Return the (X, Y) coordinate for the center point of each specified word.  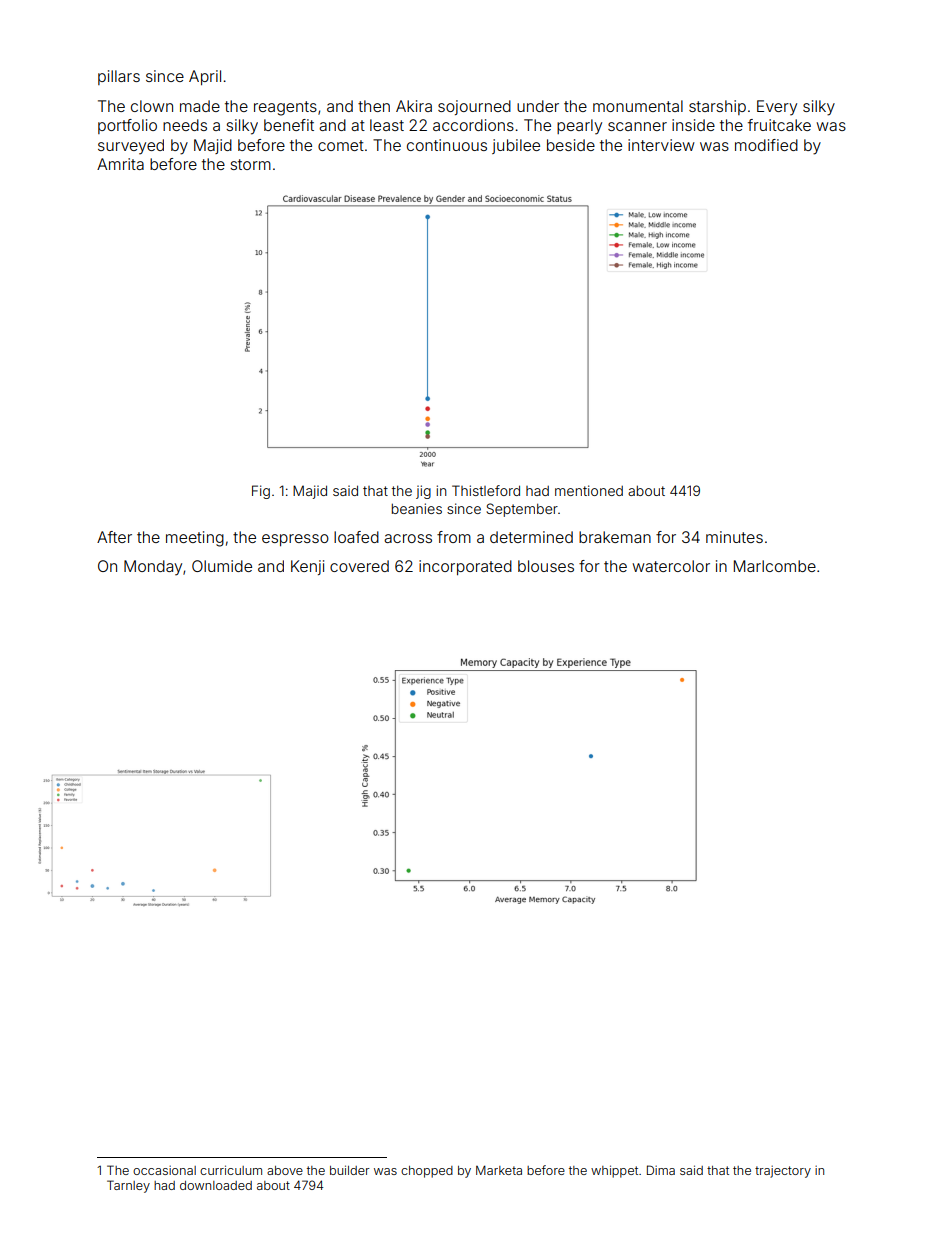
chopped (427, 1172)
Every (777, 108)
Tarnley (128, 1186)
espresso (295, 540)
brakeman (615, 537)
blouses (546, 566)
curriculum (231, 1170)
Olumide (222, 566)
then (374, 106)
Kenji (307, 567)
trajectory (783, 1171)
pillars (119, 77)
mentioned (589, 490)
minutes (734, 537)
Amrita (120, 164)
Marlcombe (775, 566)
